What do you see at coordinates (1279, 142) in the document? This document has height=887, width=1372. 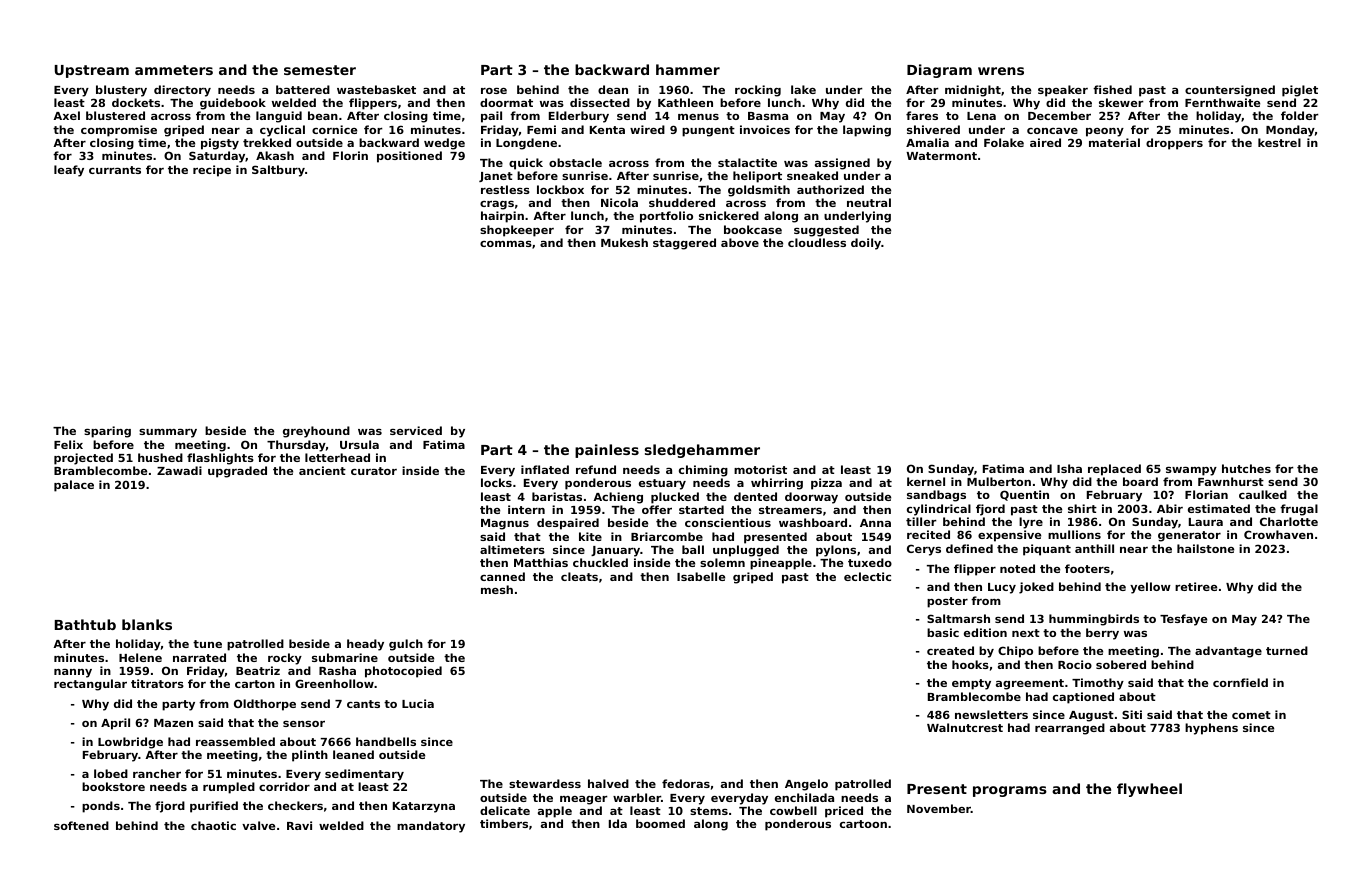 I see `kestrel` at bounding box center [1279, 142].
